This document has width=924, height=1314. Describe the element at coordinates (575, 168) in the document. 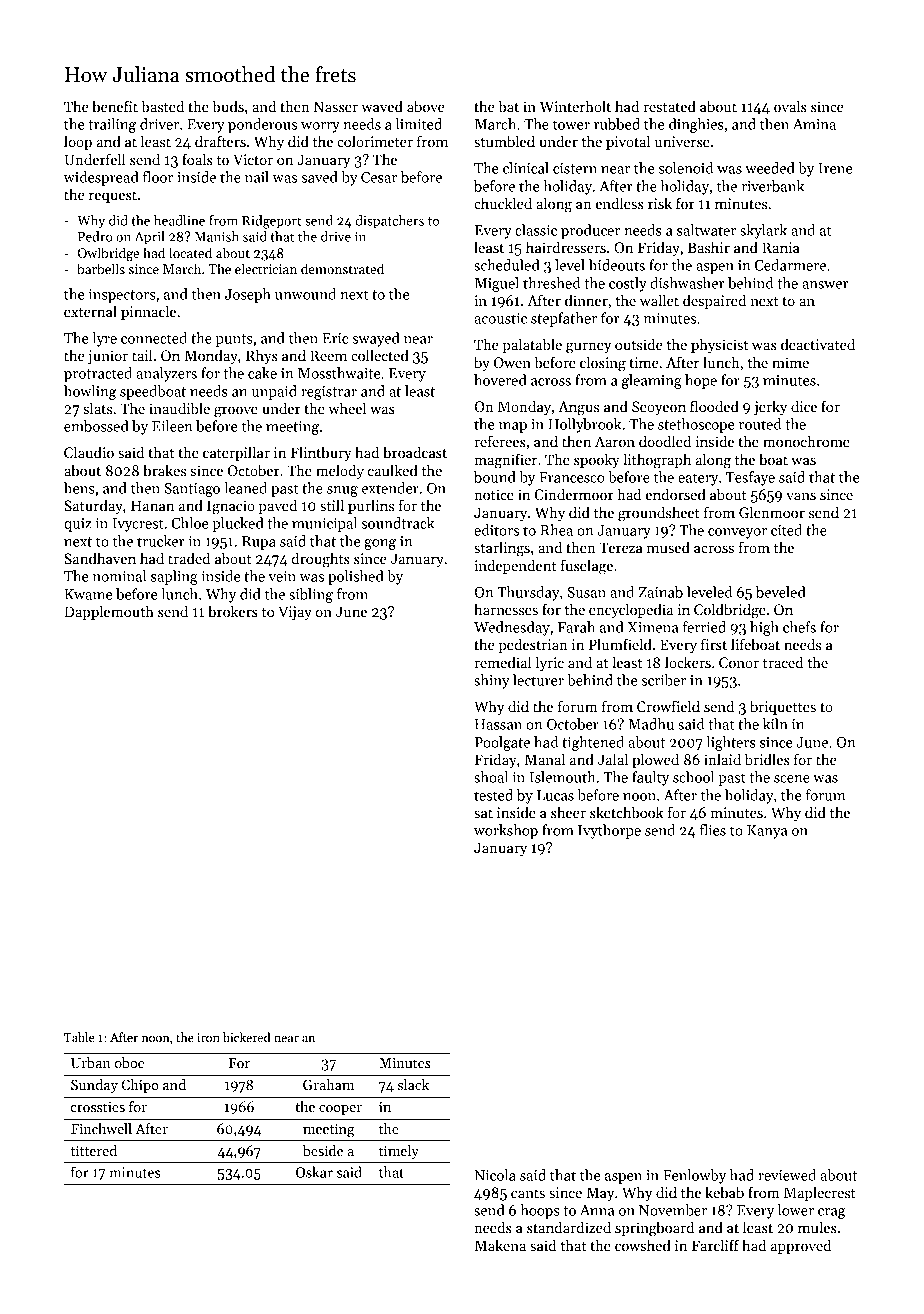

I see `cistern` at that location.
